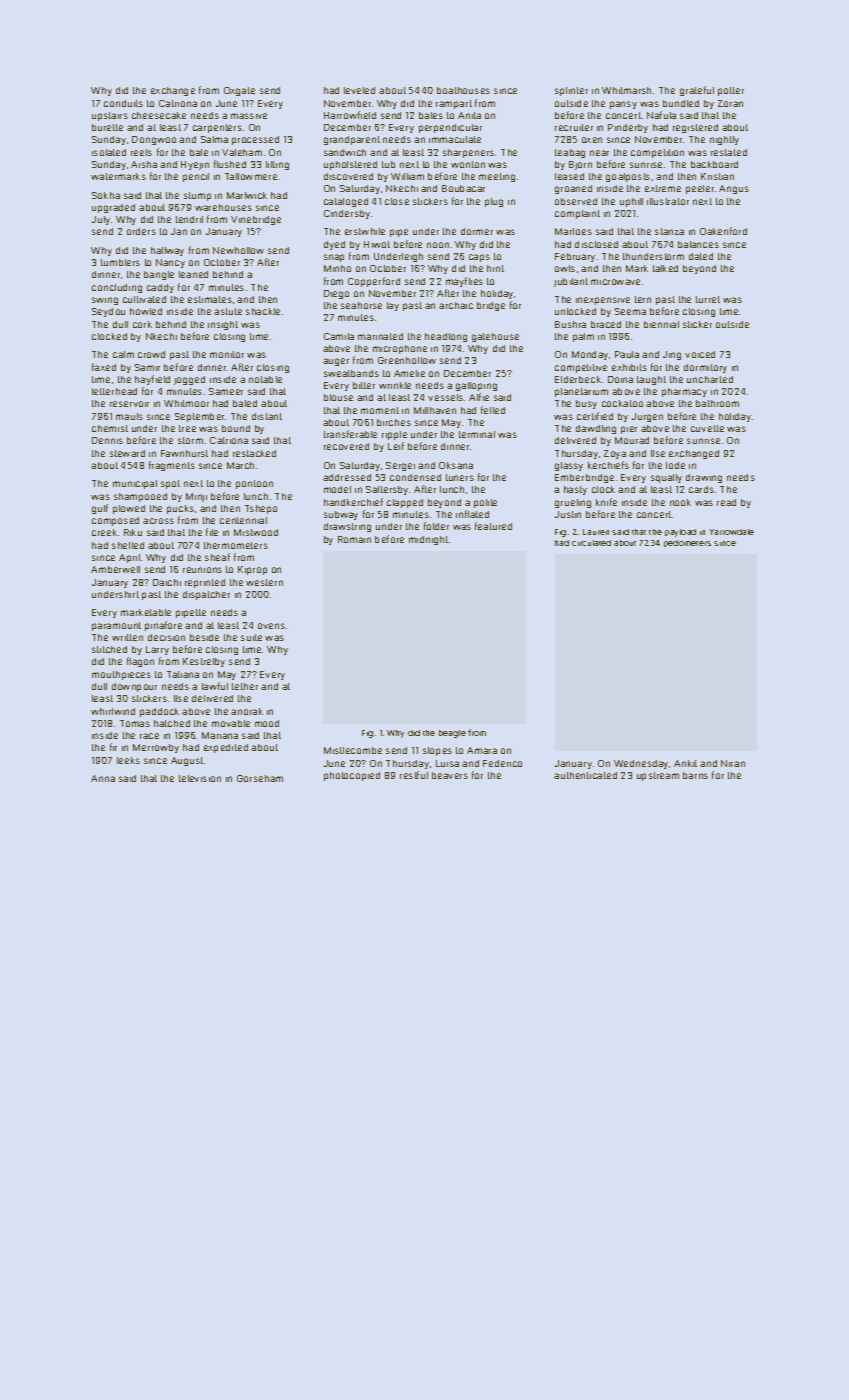 The image size is (849, 1400). What do you see at coordinates (346, 202) in the image?
I see `cataloged` at bounding box center [346, 202].
